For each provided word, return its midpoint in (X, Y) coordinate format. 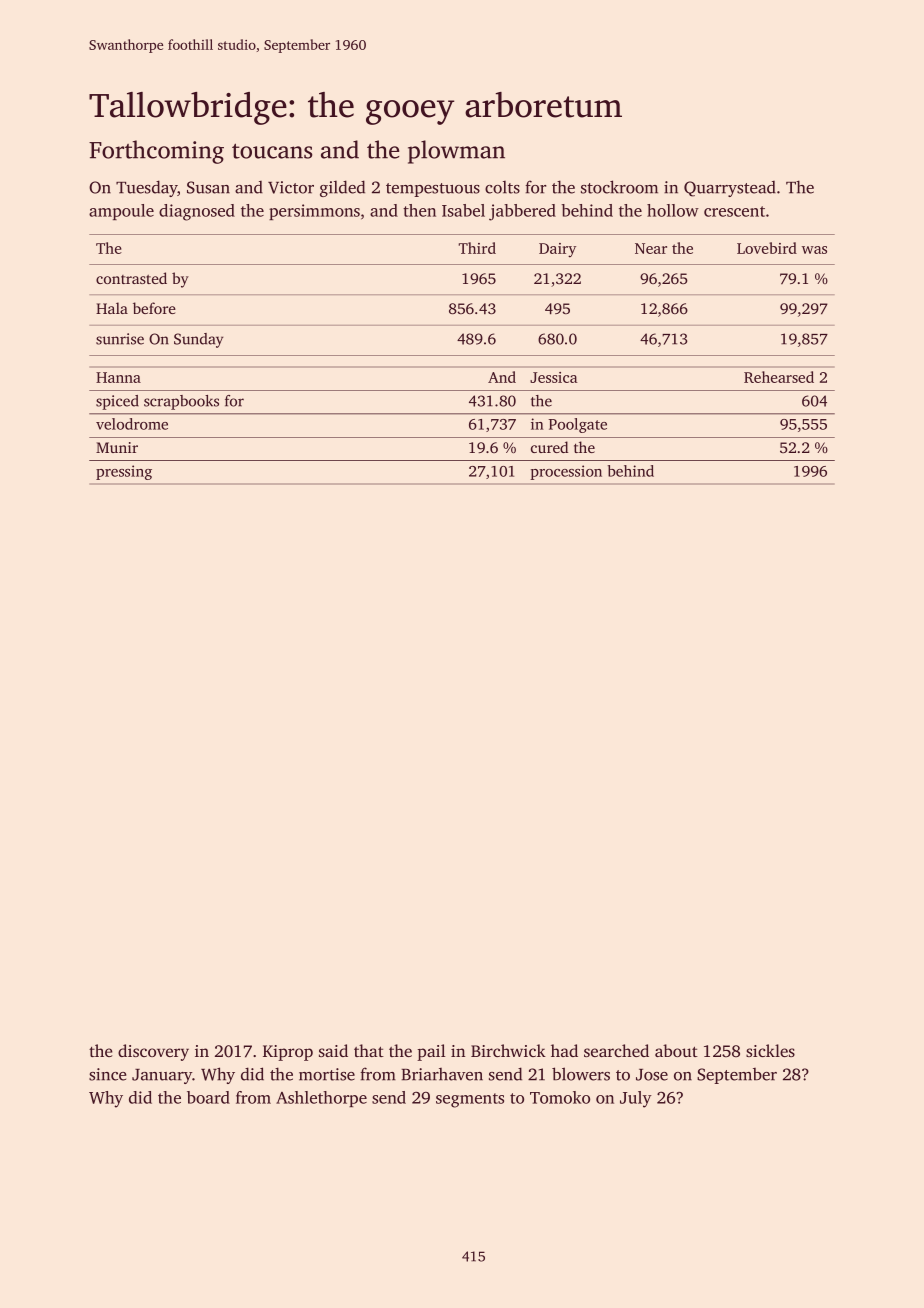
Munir (117, 447)
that (369, 1050)
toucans (272, 151)
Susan (208, 187)
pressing (124, 472)
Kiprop (288, 1053)
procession (566, 472)
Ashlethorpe (321, 1099)
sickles (770, 1050)
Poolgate (578, 425)
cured (549, 447)
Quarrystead (730, 189)
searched (616, 1050)
